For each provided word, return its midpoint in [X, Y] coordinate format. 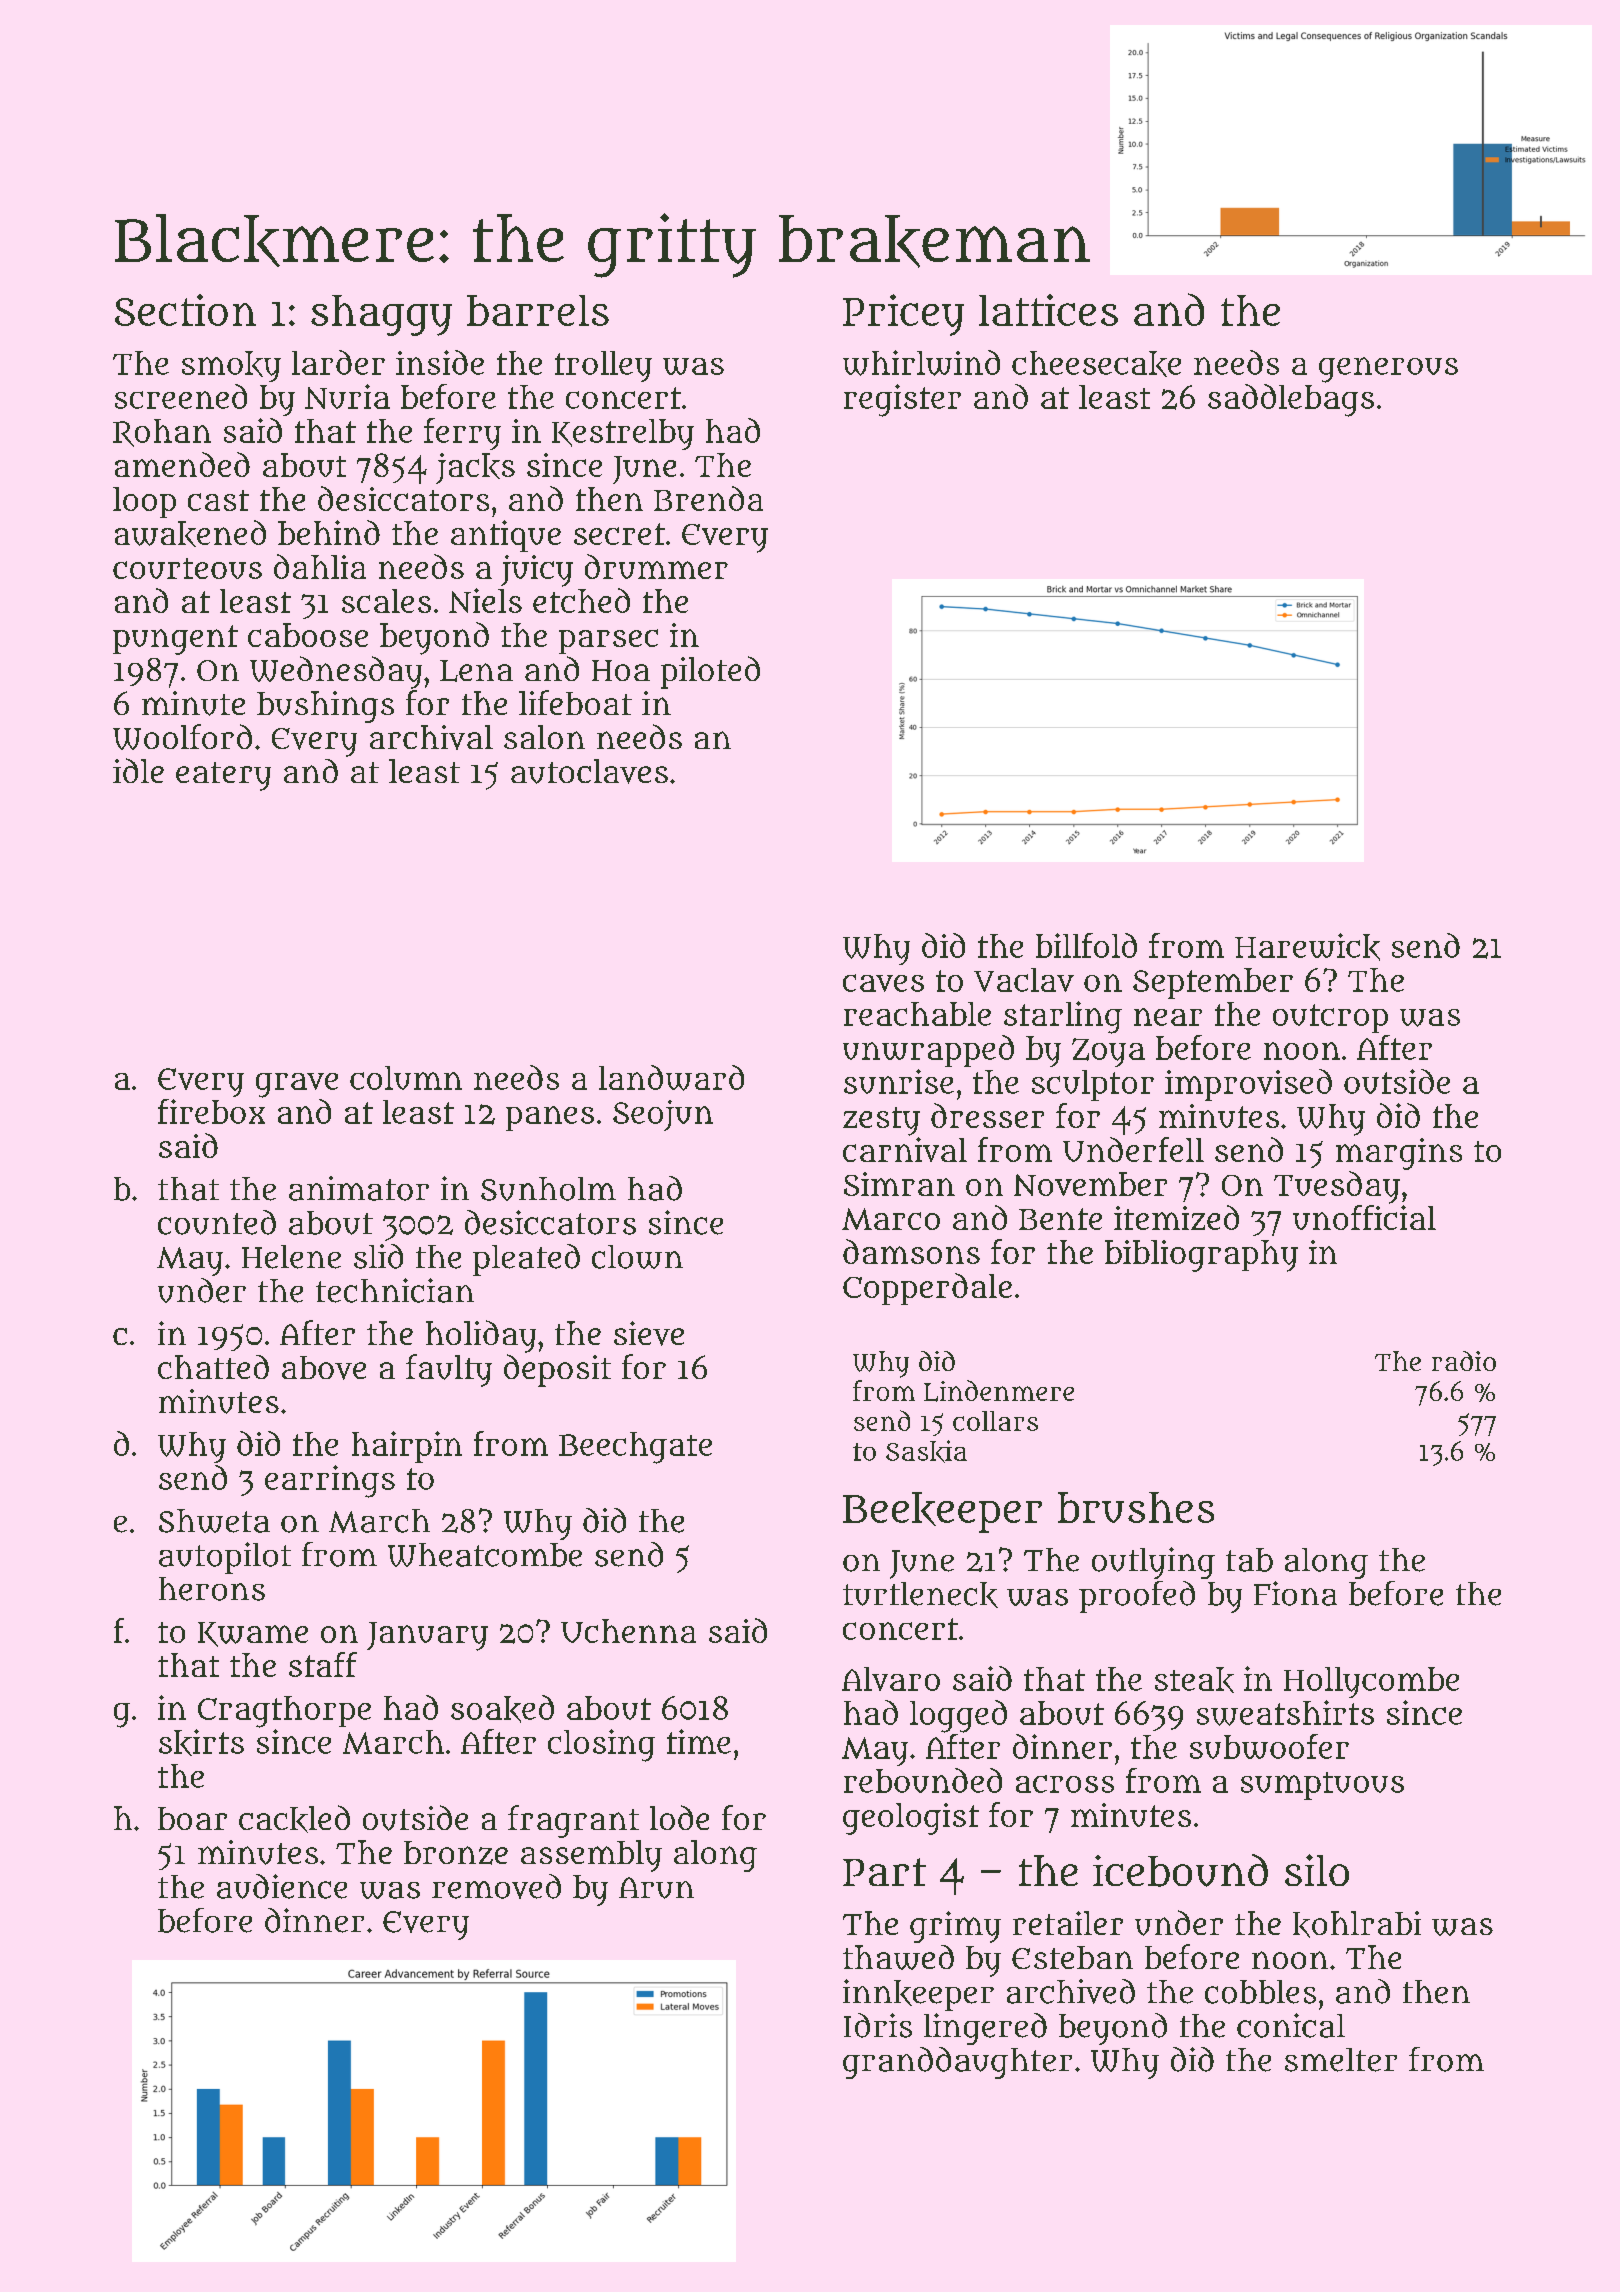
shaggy [381, 315]
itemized [1176, 1217]
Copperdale [927, 1289]
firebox [211, 1111]
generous [1388, 370]
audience [282, 1886]
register [902, 400]
